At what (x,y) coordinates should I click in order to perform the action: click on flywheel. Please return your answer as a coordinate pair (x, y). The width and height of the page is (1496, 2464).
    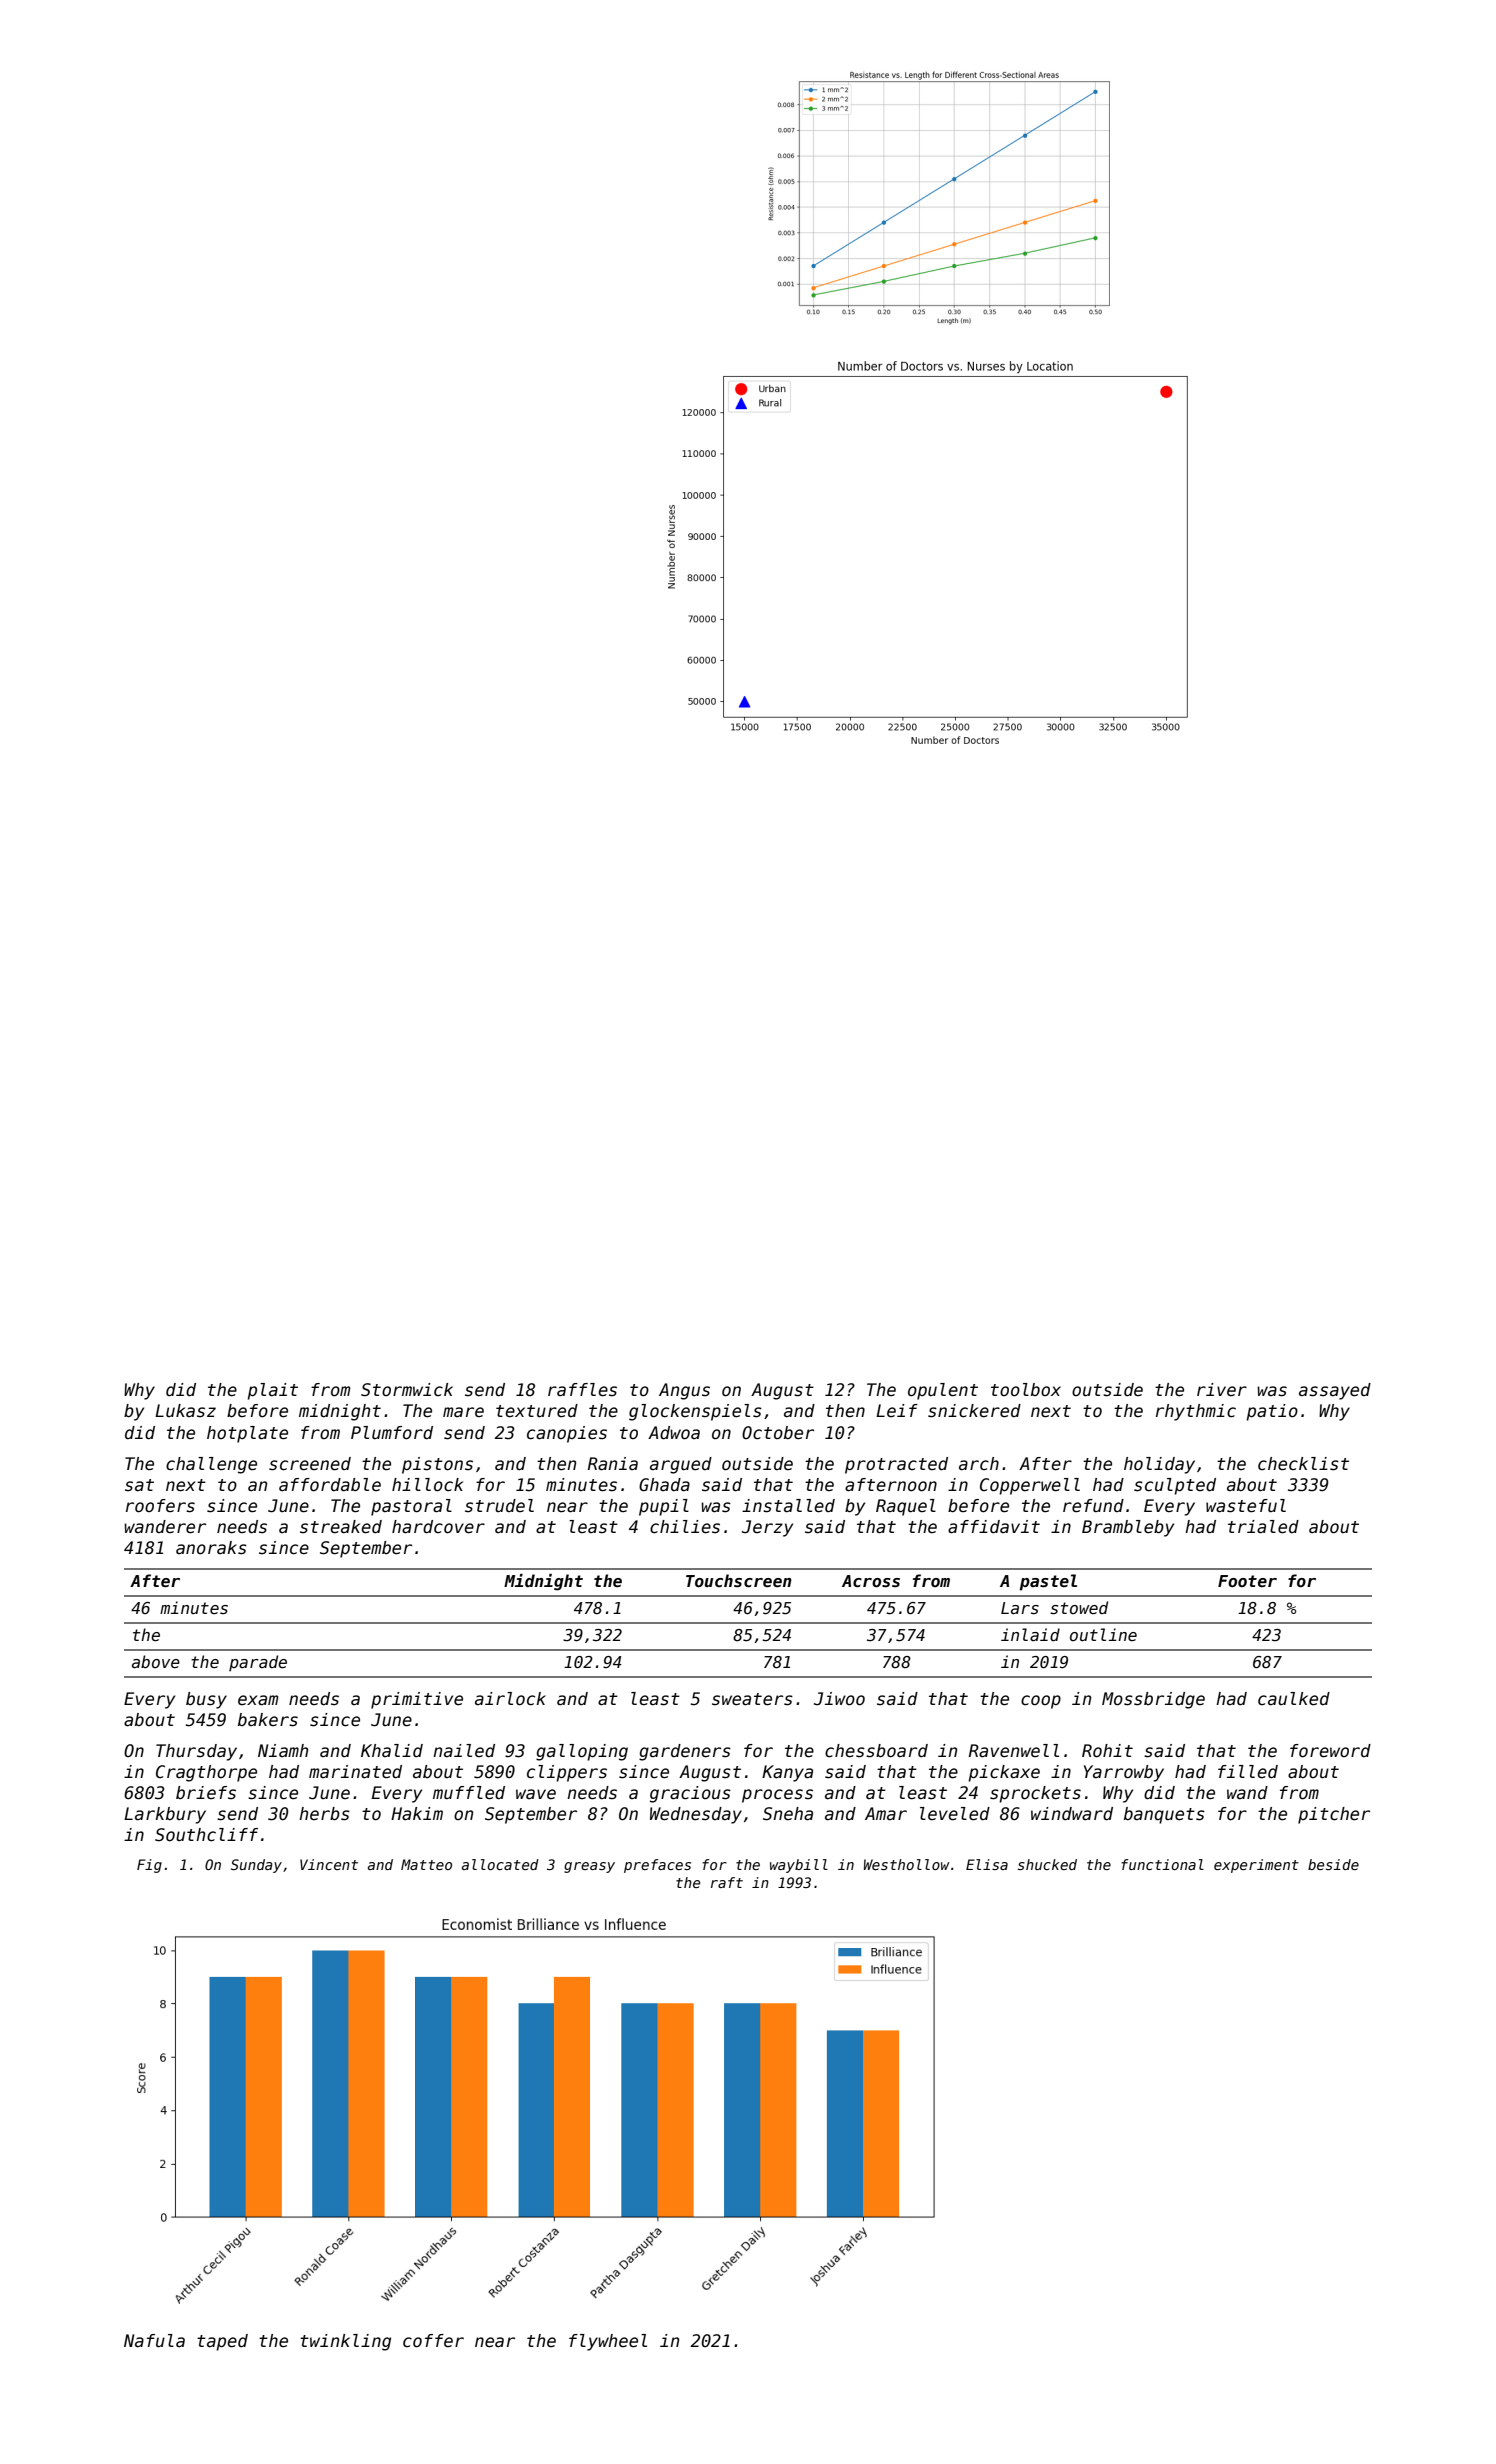
    Looking at the image, I should click on (608, 2342).
